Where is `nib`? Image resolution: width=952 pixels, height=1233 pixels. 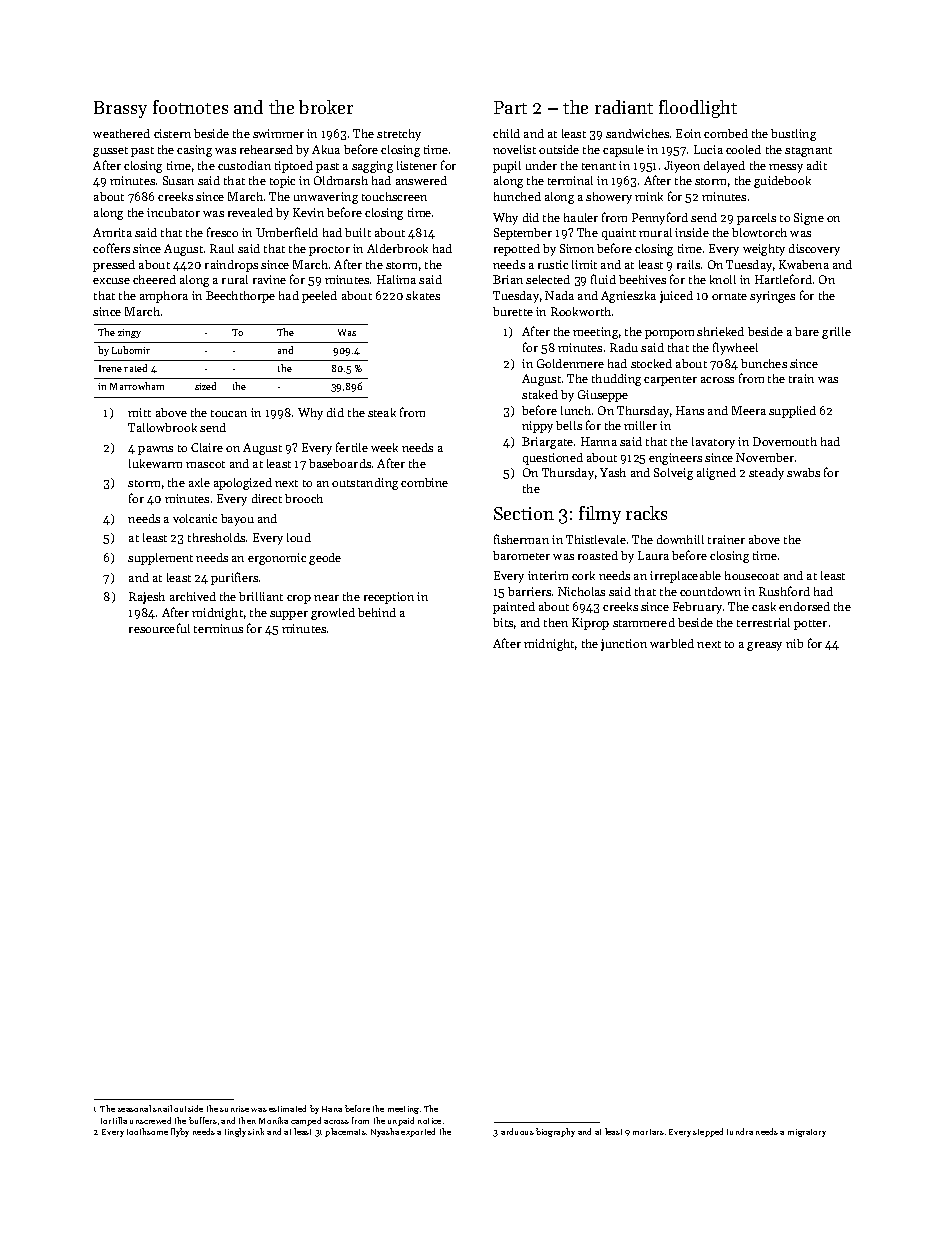
nib is located at coordinates (794, 643).
